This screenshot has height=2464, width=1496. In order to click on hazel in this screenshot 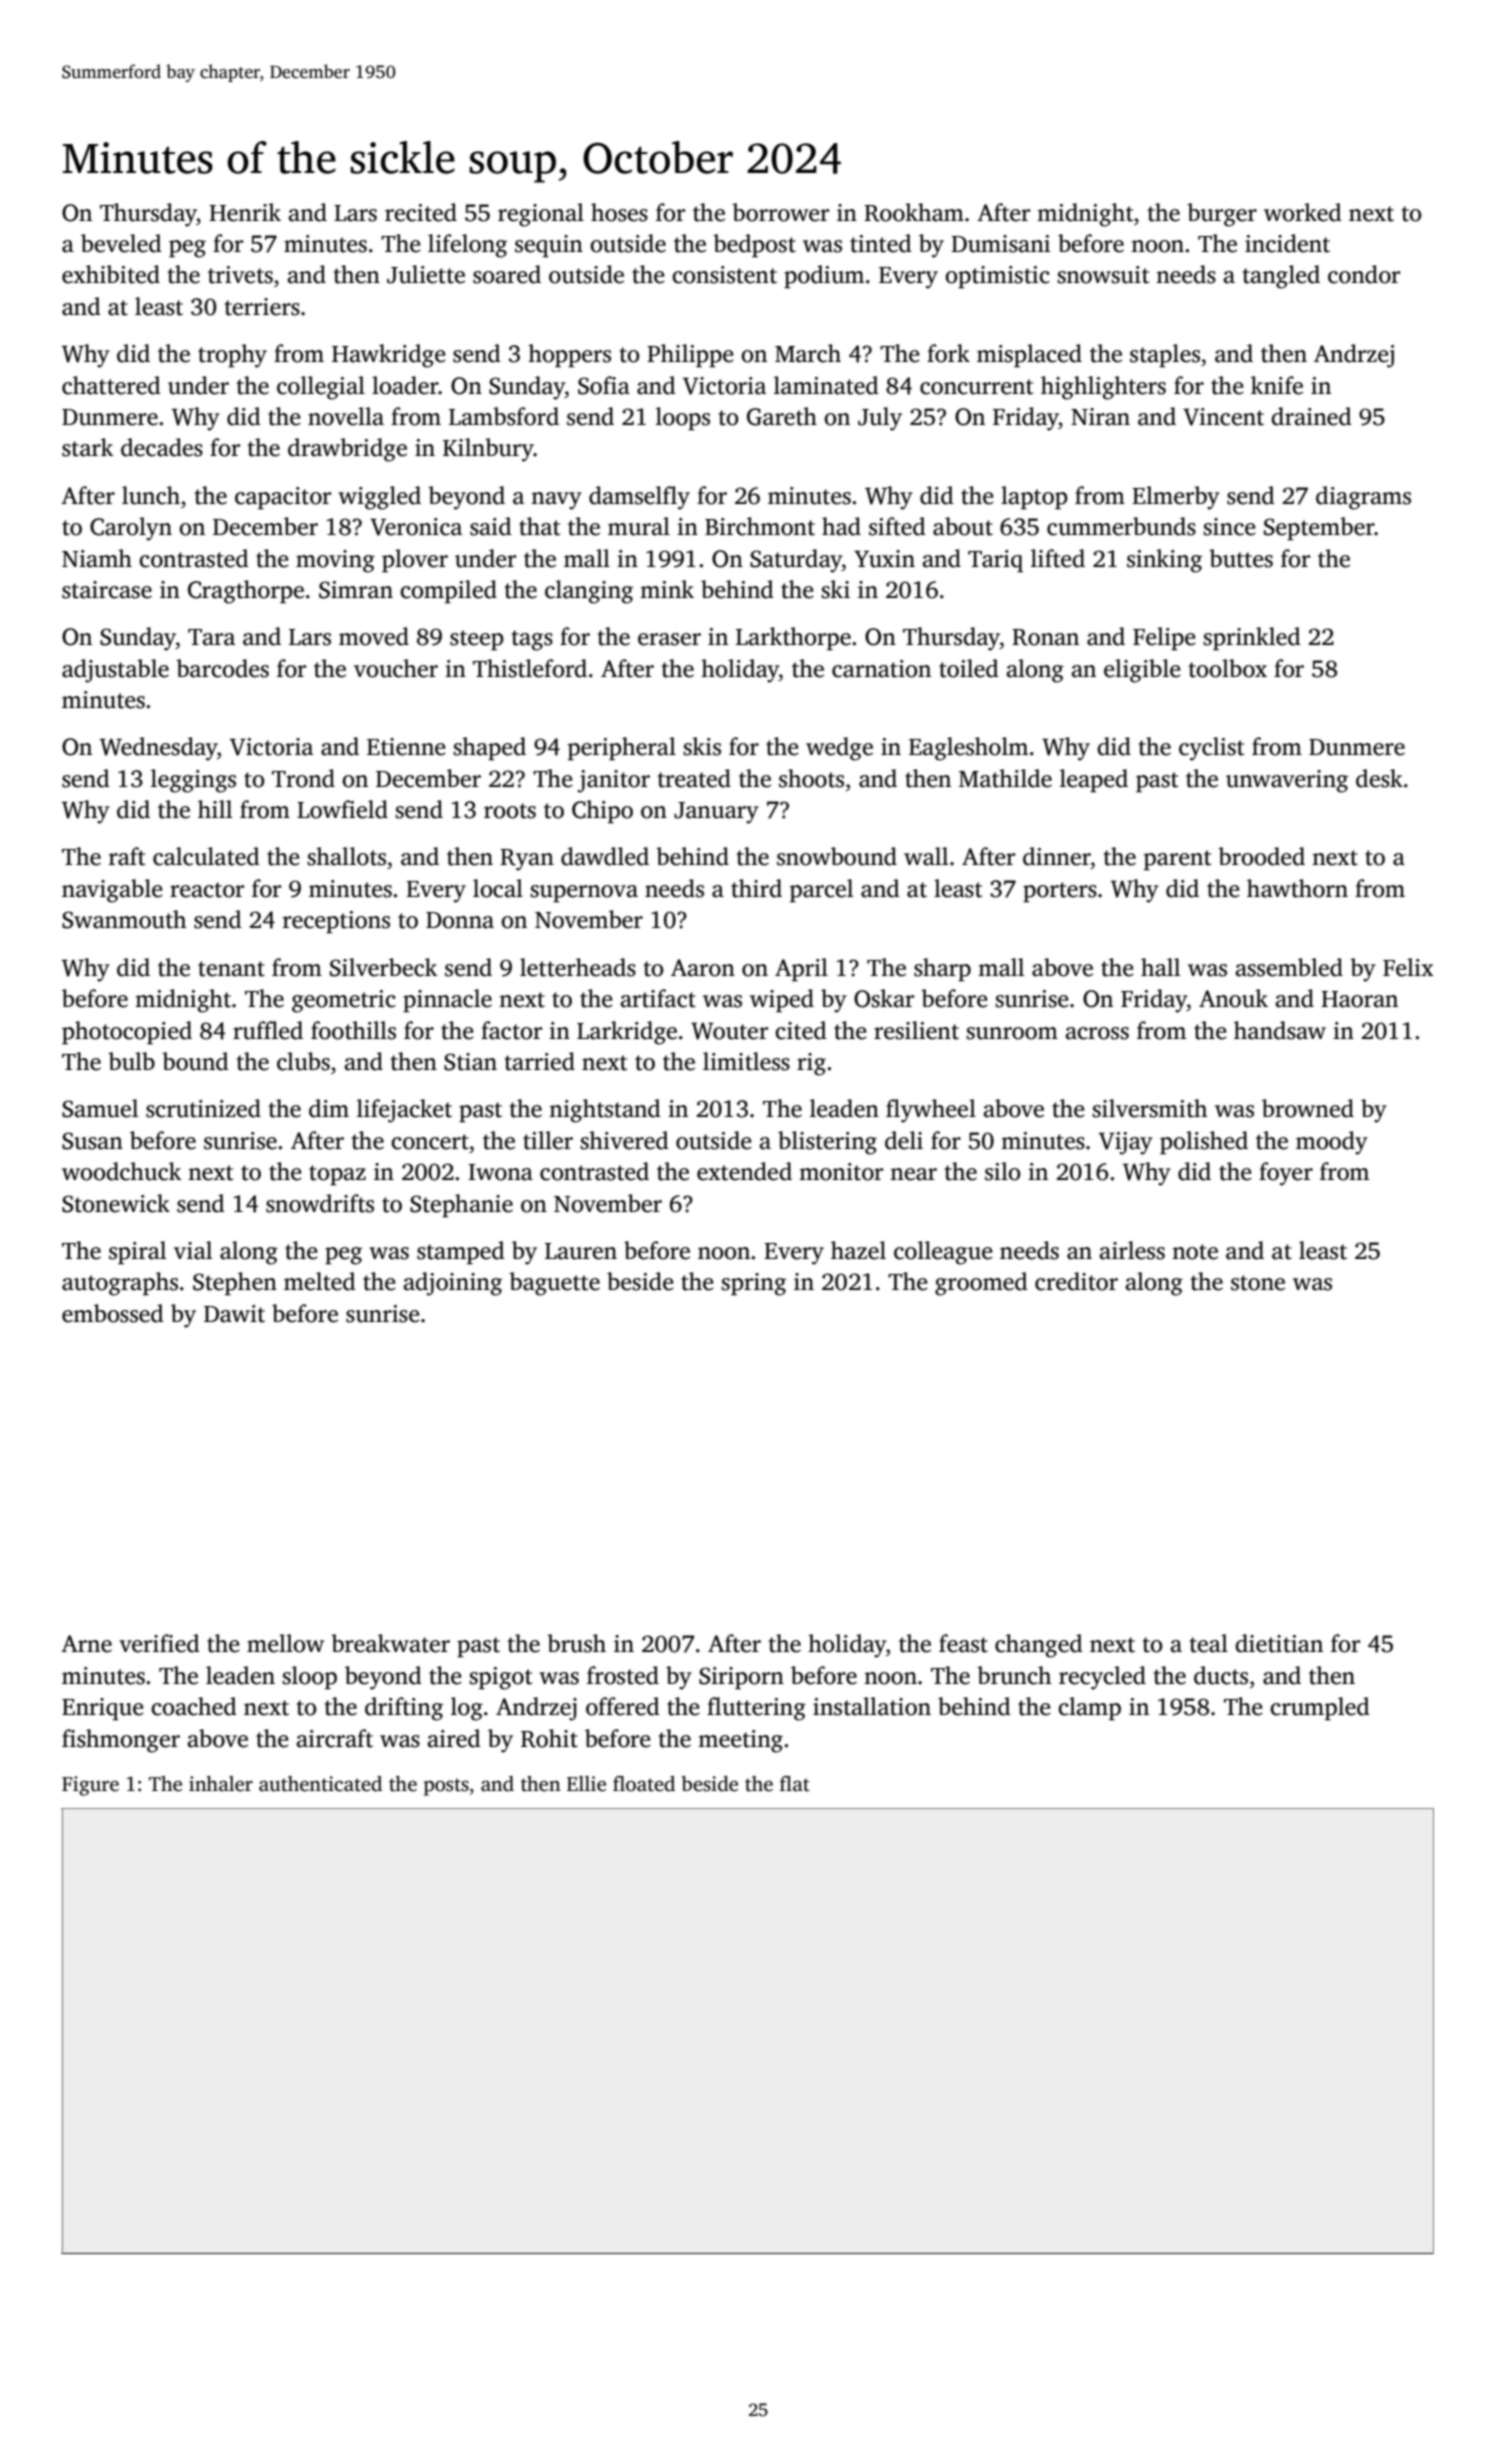, I will do `click(858, 1250)`.
